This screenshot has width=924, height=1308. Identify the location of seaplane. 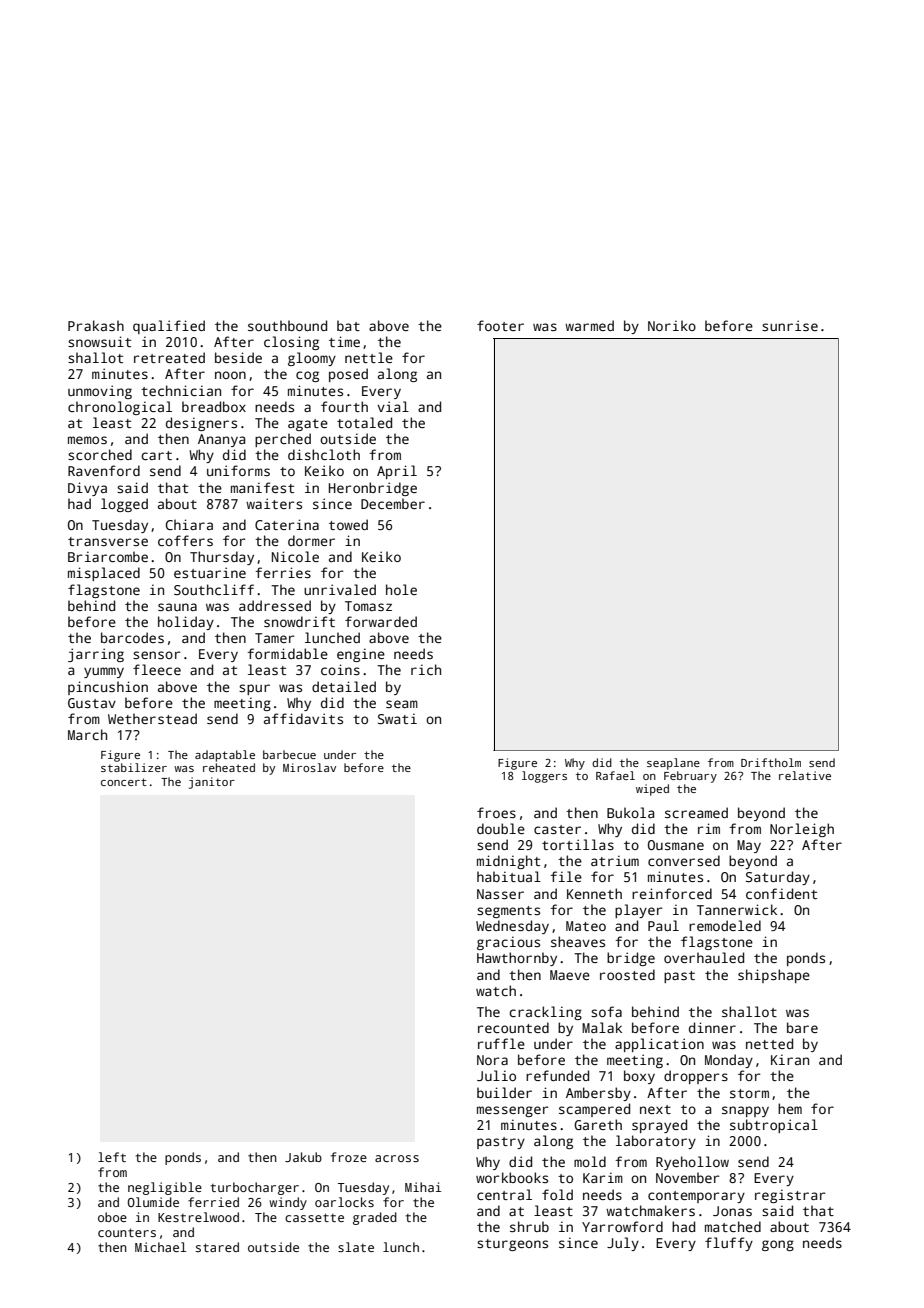
(673, 764).
